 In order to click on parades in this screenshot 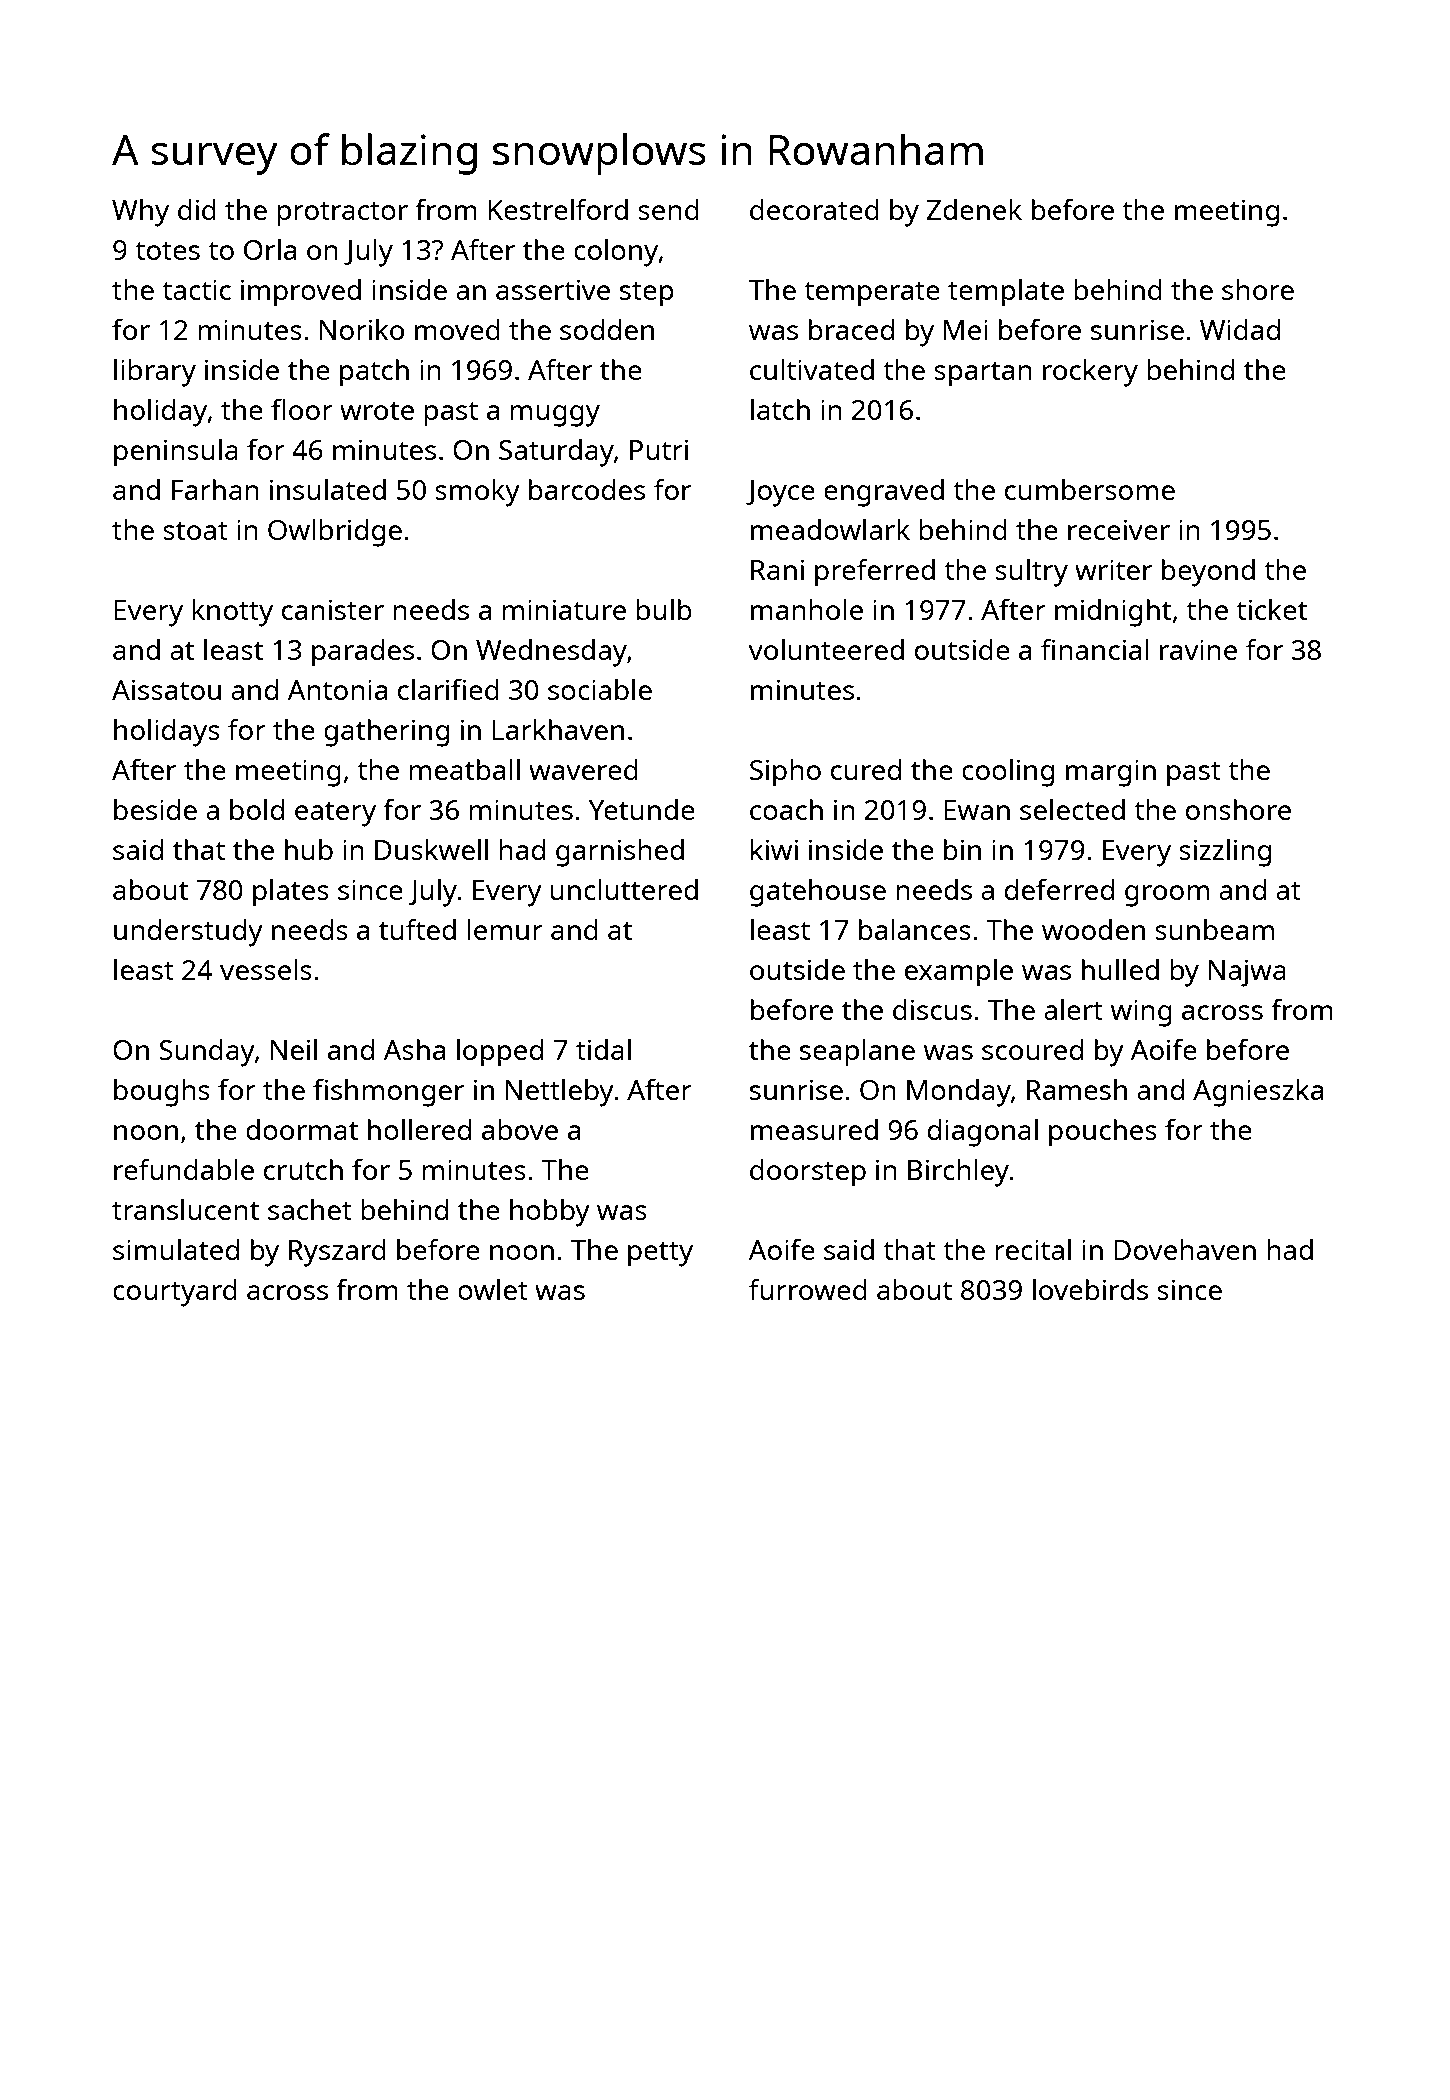, I will do `click(363, 653)`.
